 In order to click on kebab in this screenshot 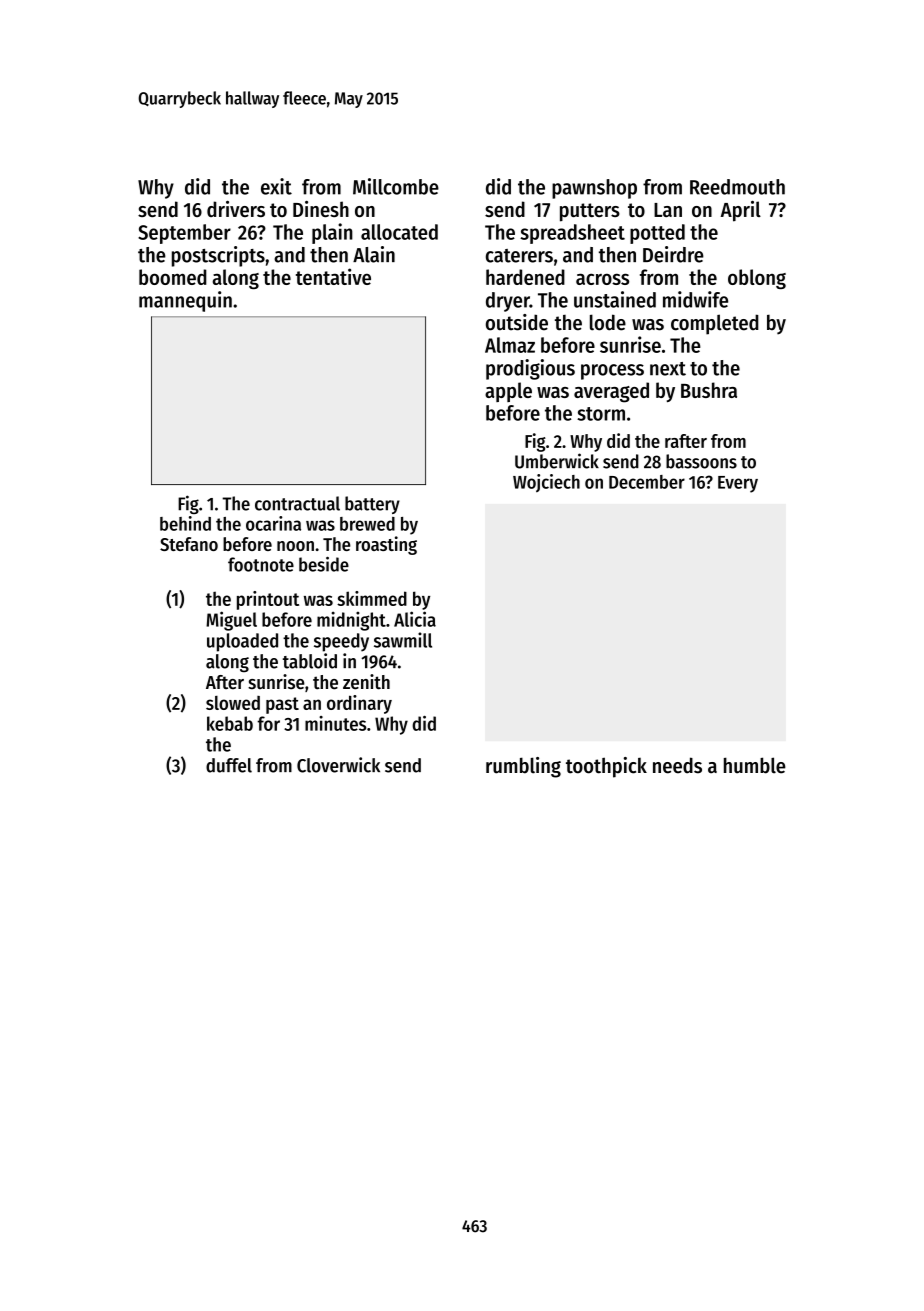, I will do `click(230, 723)`.
